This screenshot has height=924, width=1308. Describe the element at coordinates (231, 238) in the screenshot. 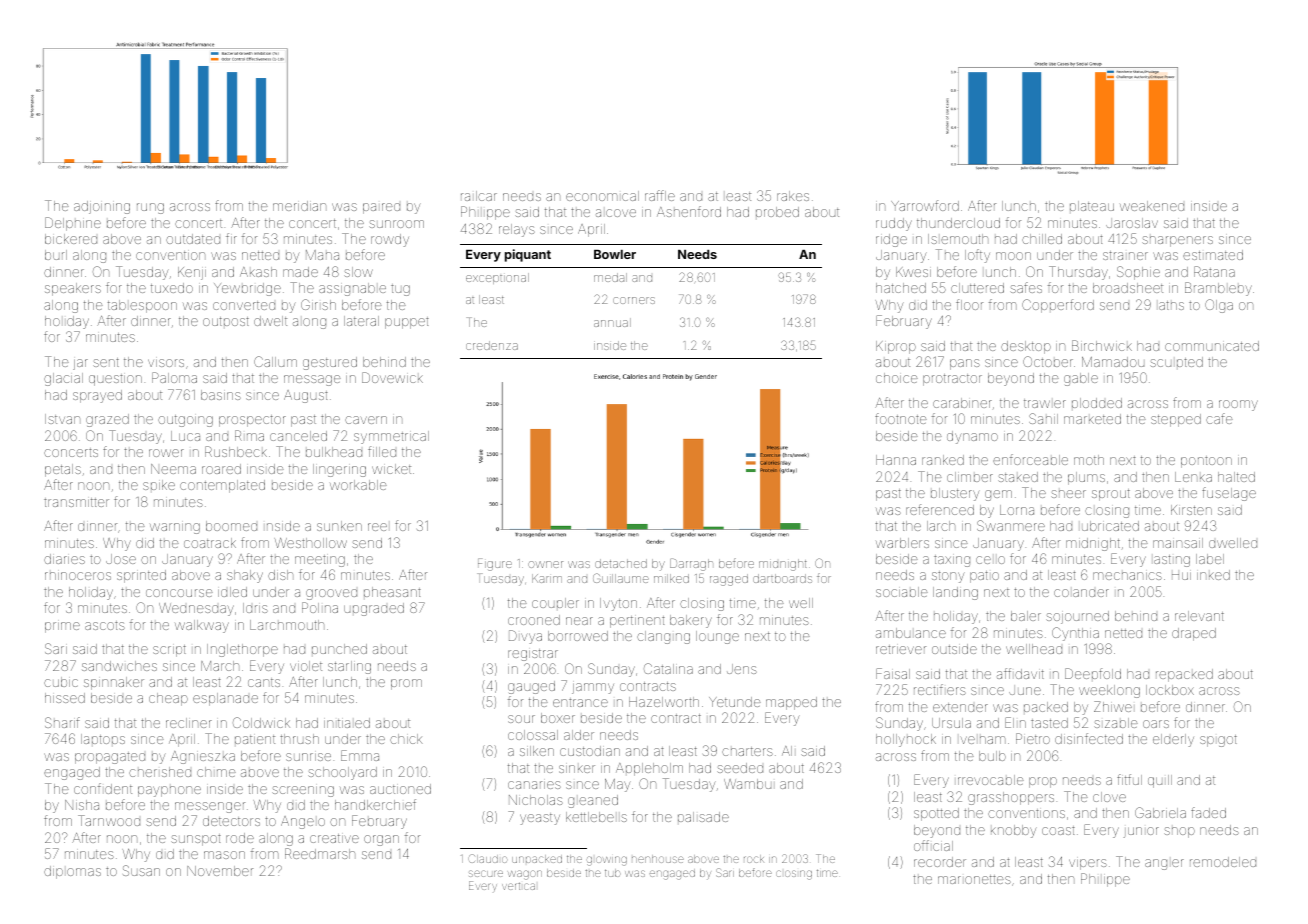

I see `fir` at that location.
